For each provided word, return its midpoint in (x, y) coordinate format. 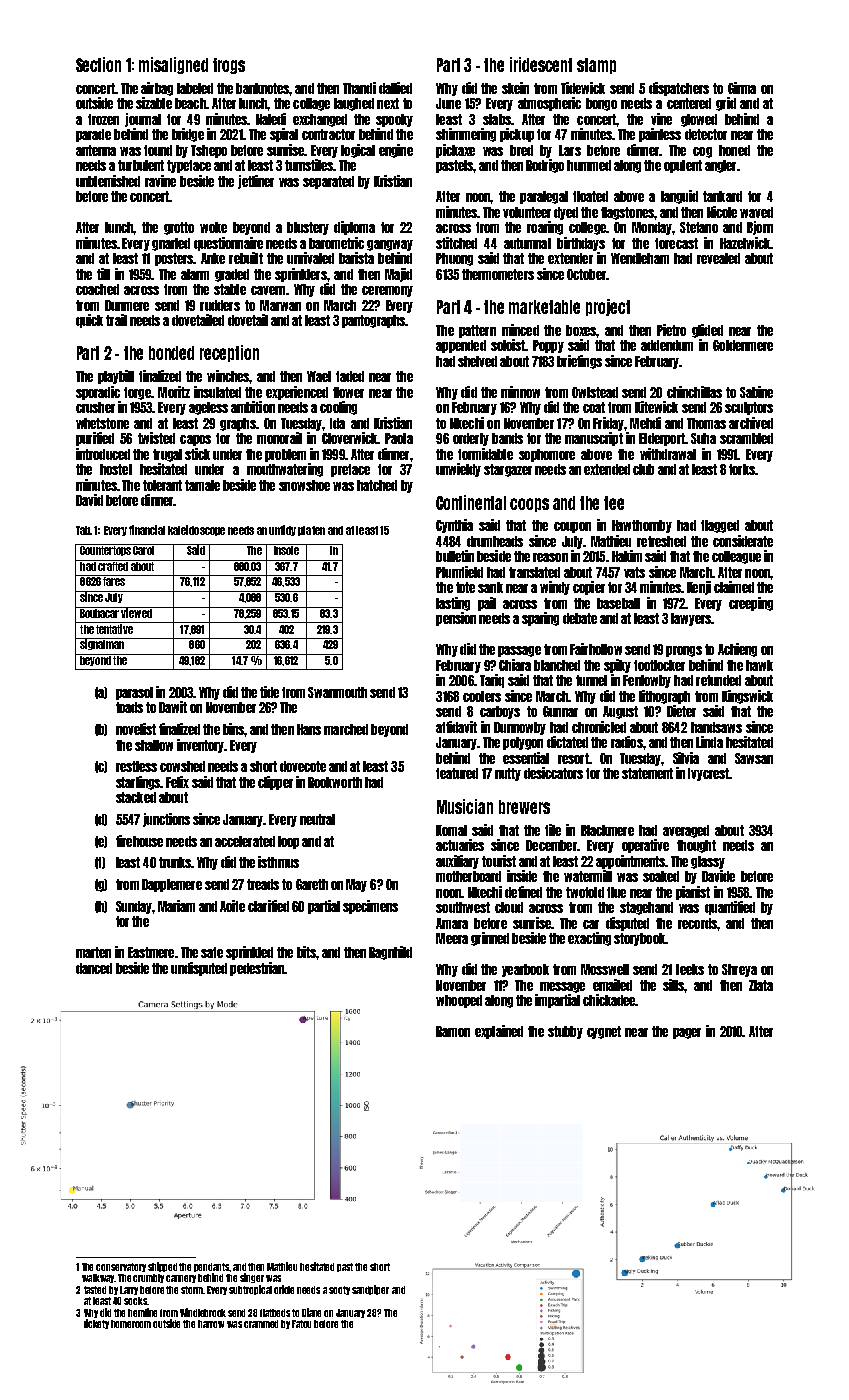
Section (98, 64)
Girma (742, 88)
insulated (217, 392)
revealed (718, 258)
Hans (309, 729)
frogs (229, 66)
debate (580, 618)
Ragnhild (390, 953)
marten (93, 952)
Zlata (761, 985)
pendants (211, 1267)
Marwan (280, 305)
